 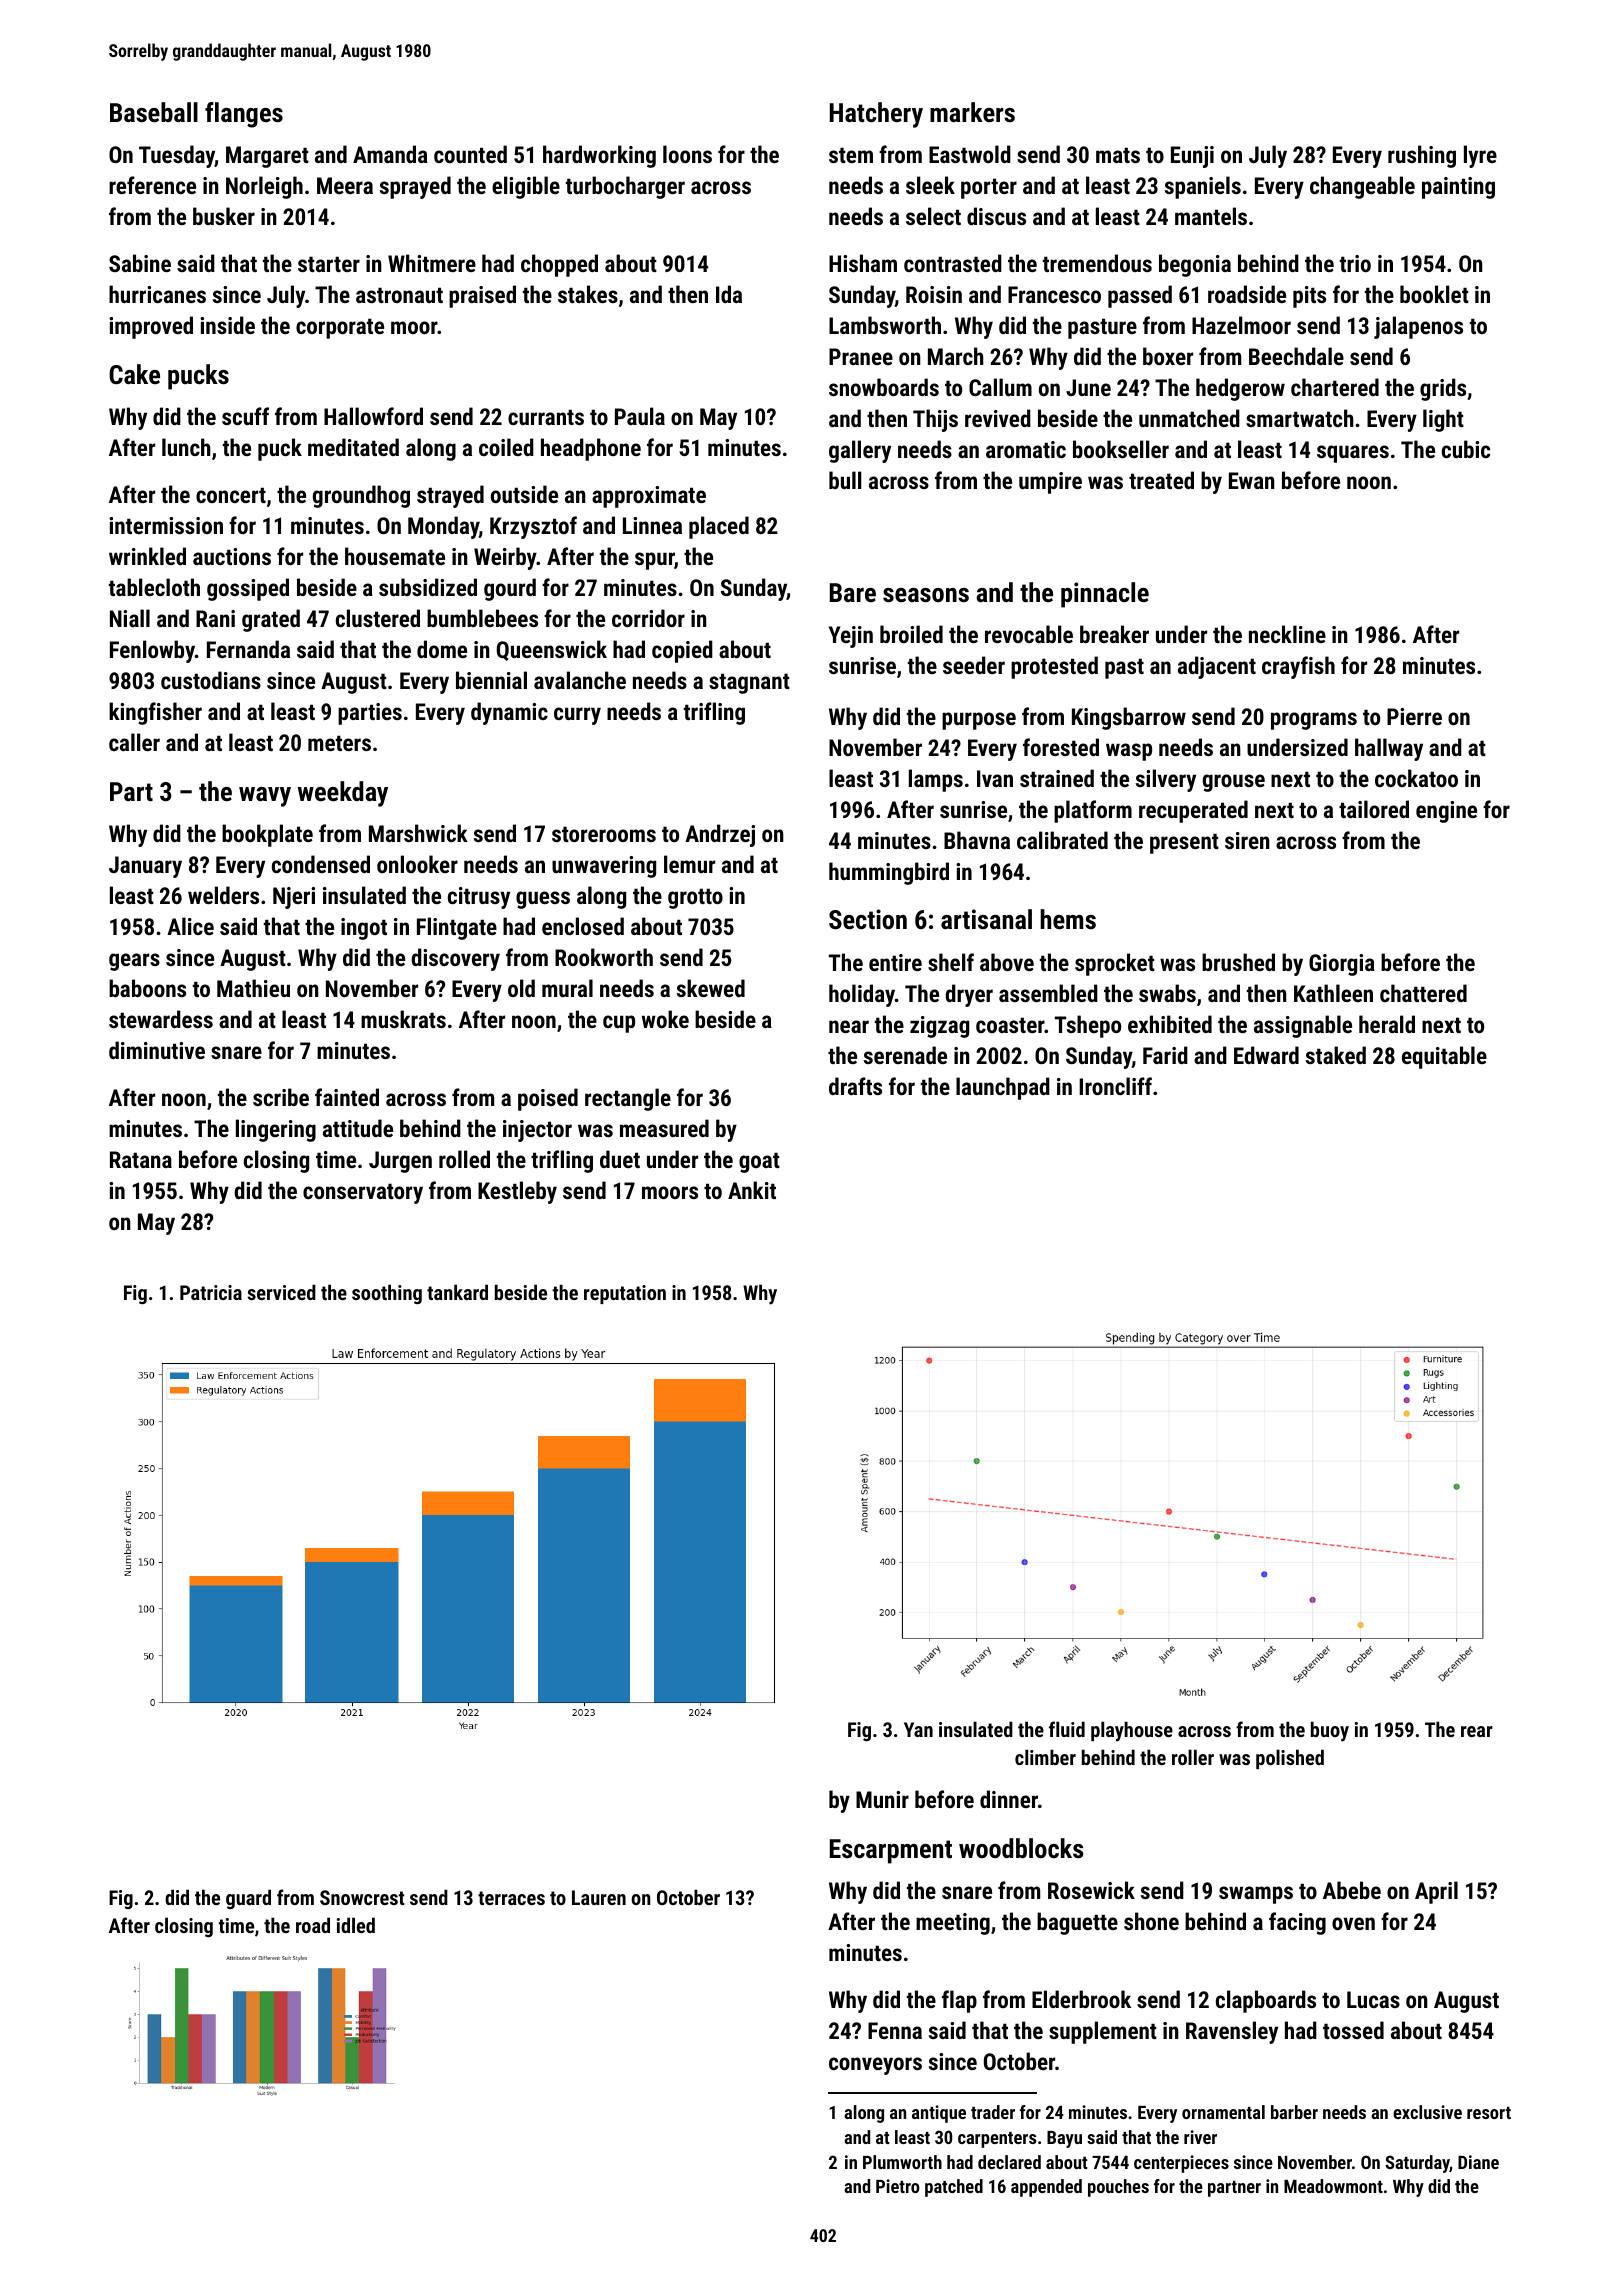 I want to click on dynamic, so click(x=509, y=713).
